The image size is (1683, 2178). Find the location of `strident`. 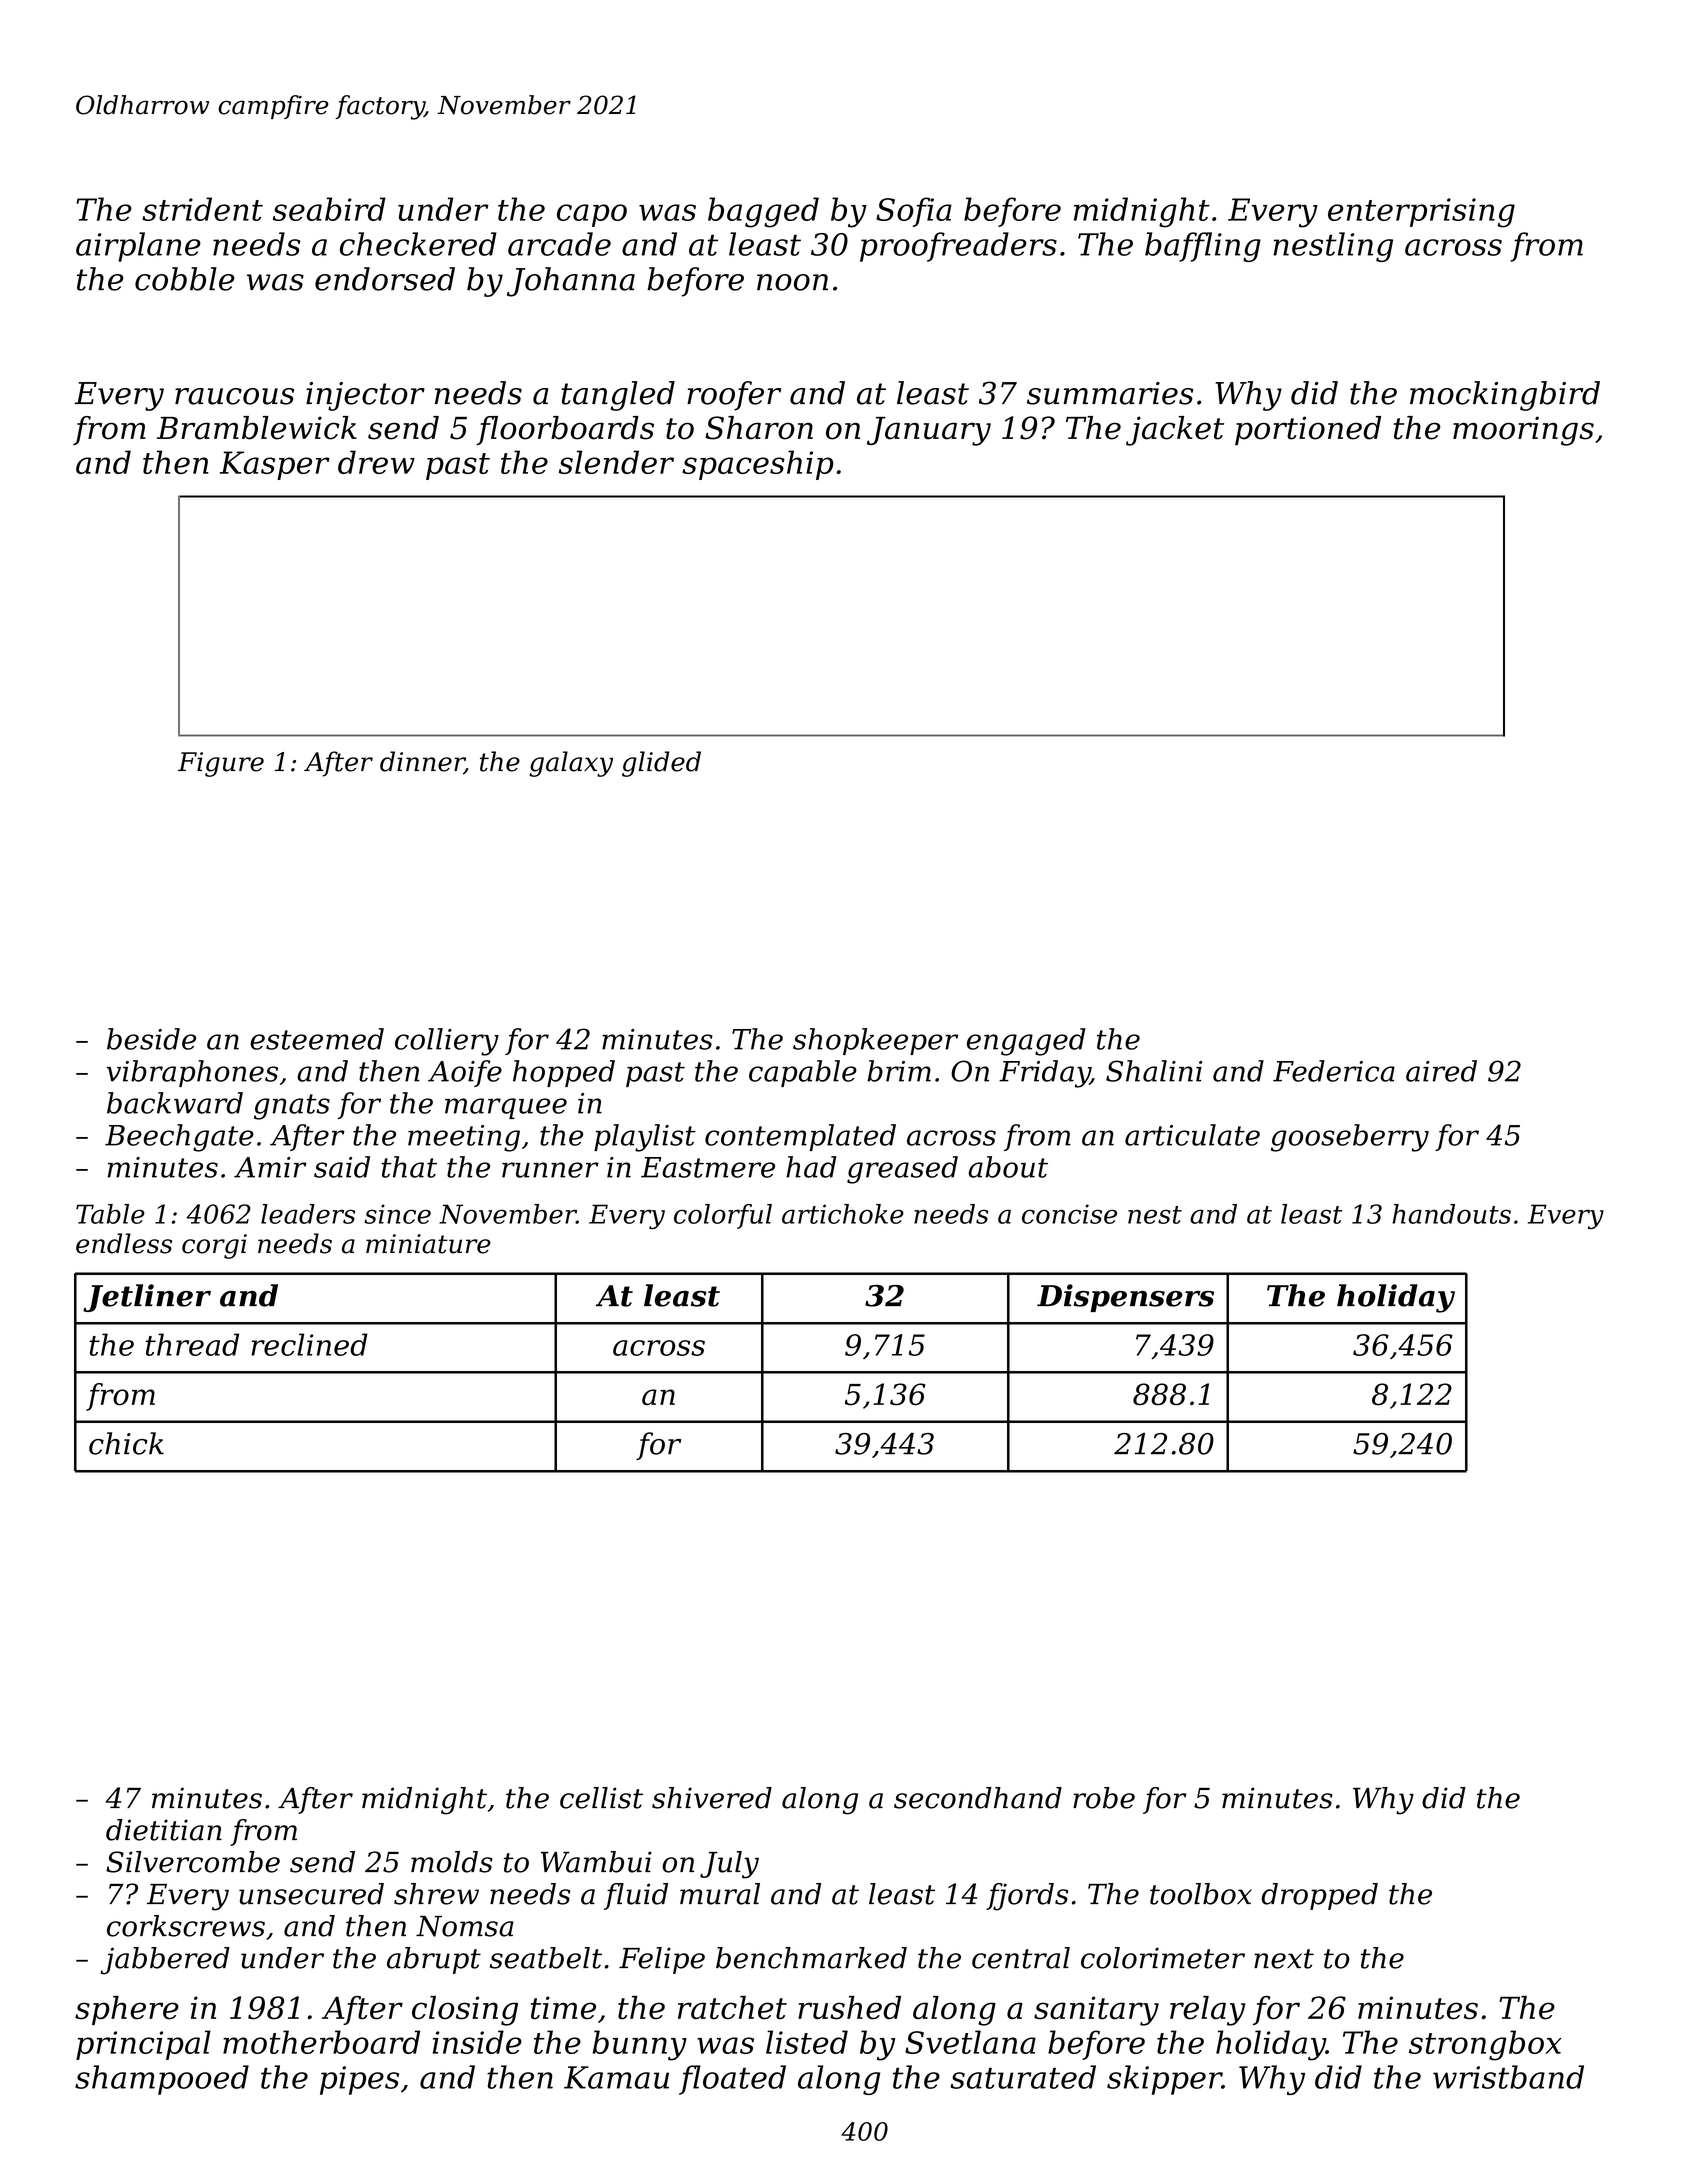

strident is located at coordinates (202, 209).
